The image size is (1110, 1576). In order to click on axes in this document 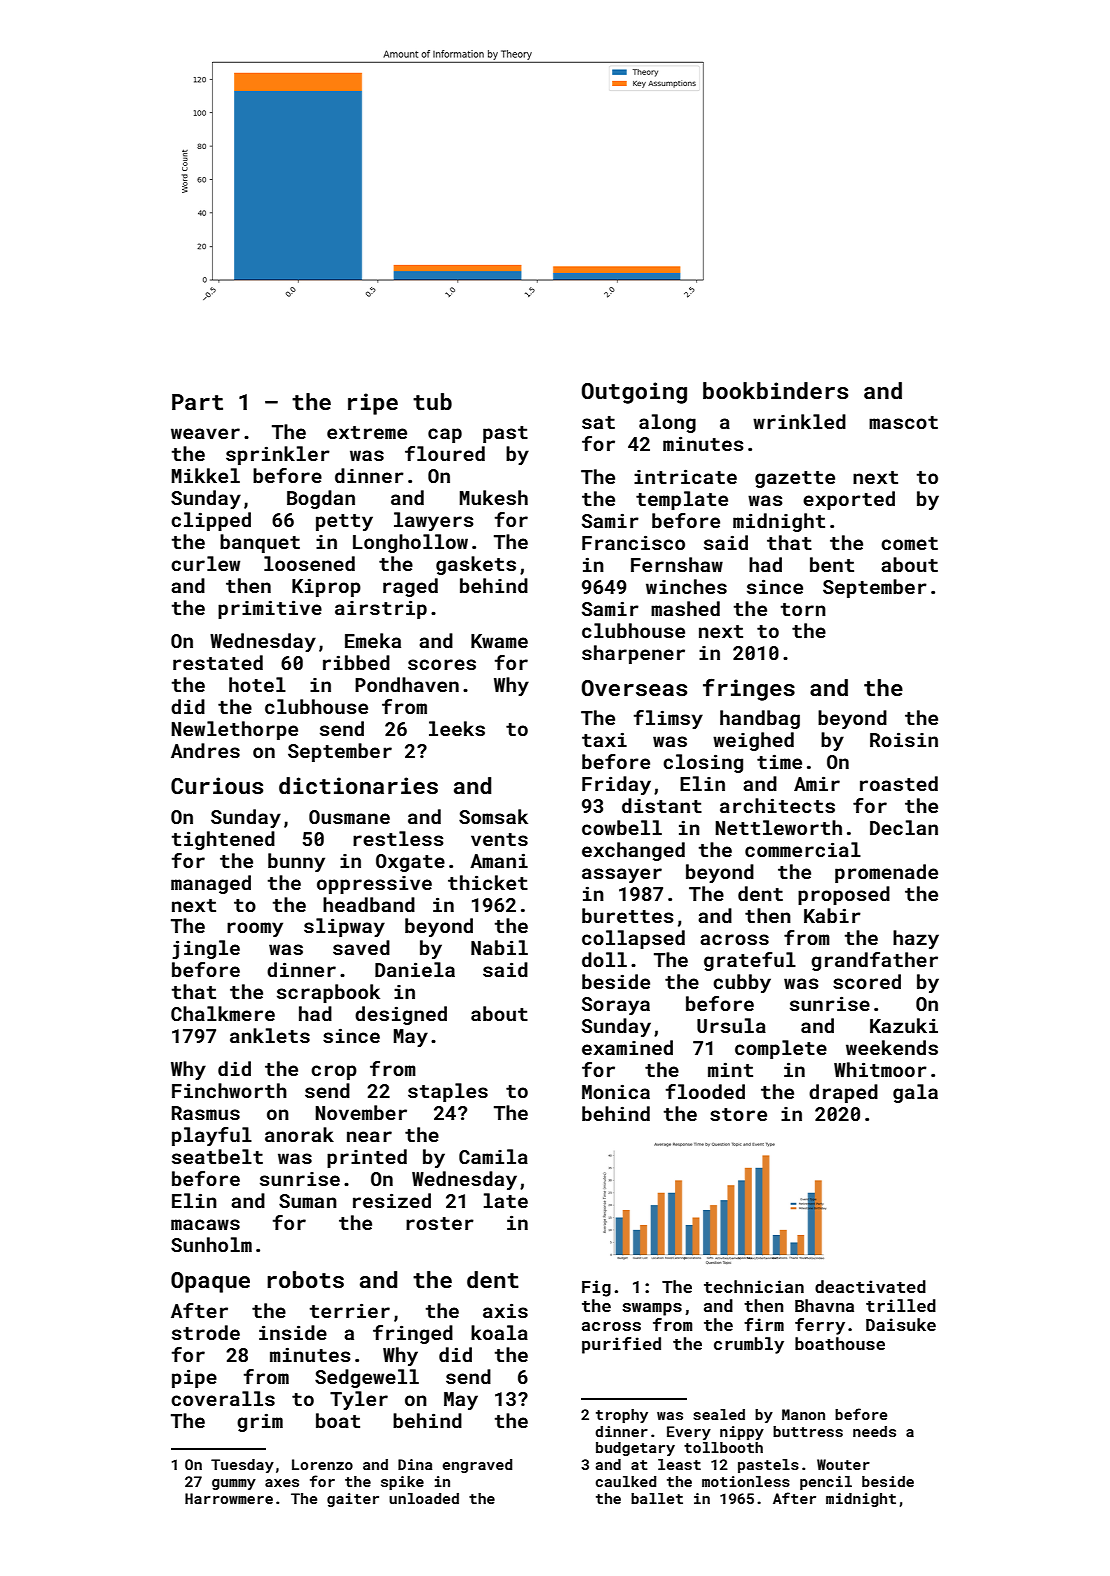, I will do `click(282, 1483)`.
